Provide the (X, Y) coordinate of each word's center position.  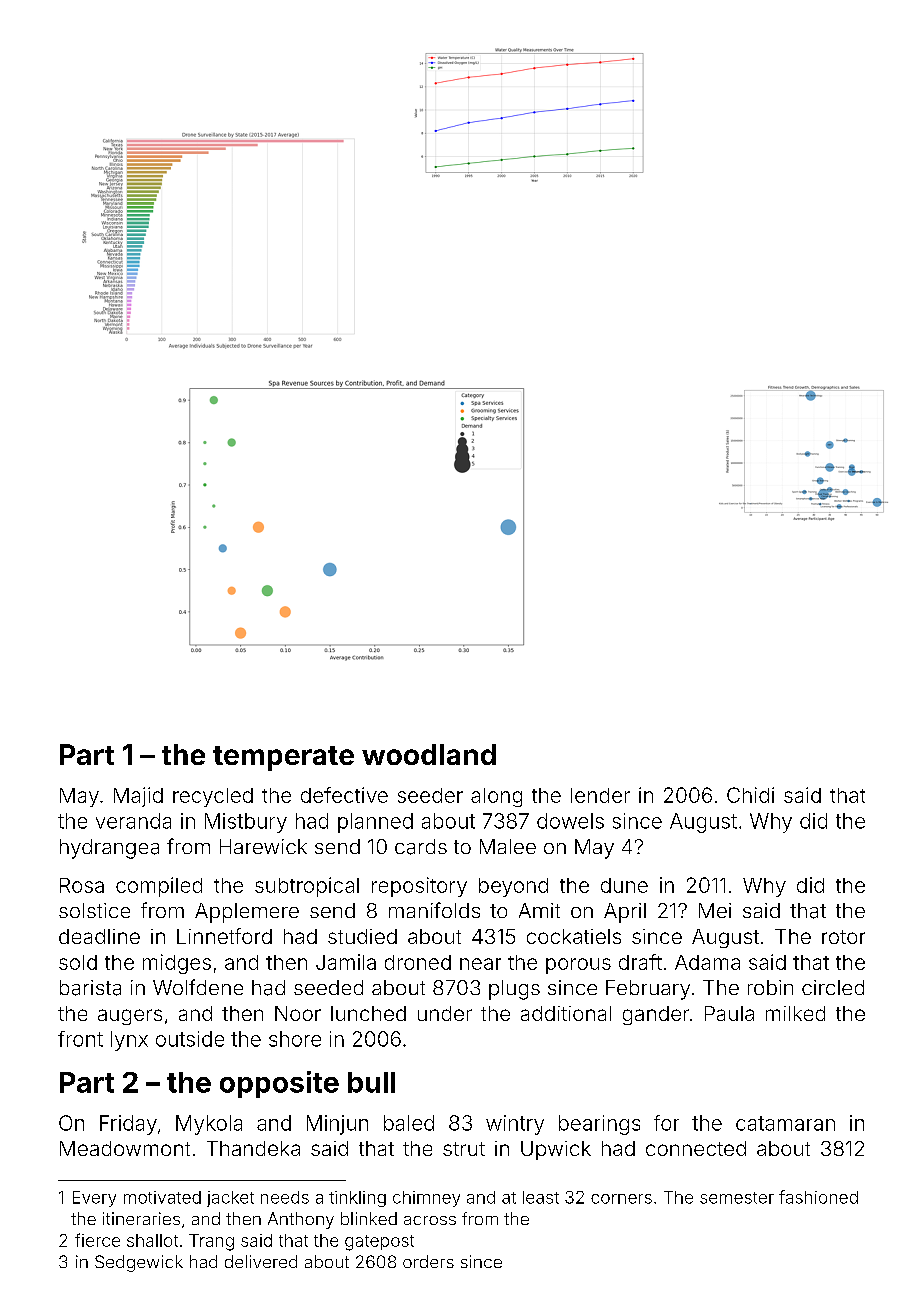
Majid (138, 797)
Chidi (750, 795)
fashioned (818, 1197)
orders (428, 1261)
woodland (429, 754)
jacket (230, 1199)
